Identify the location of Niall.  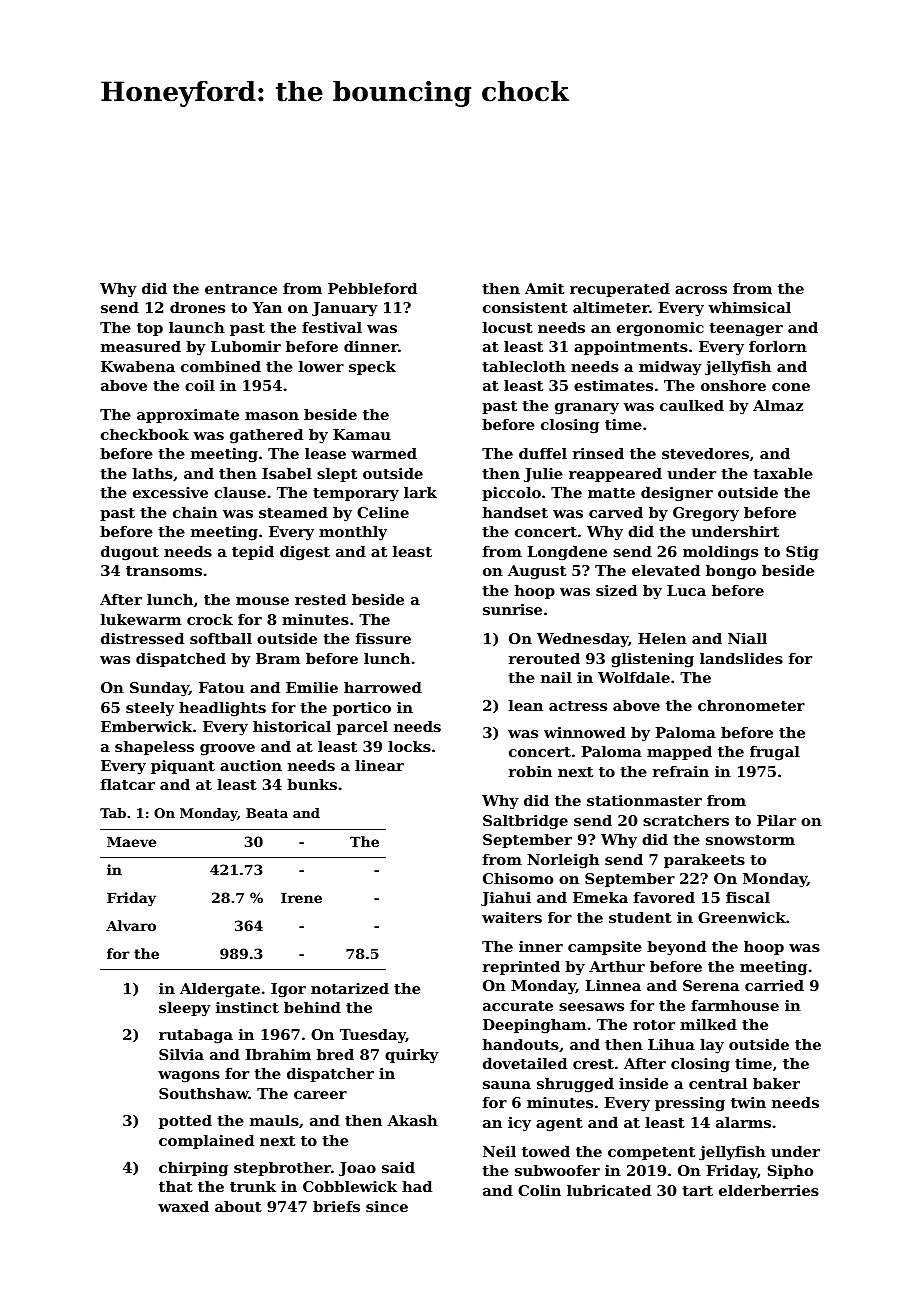
(747, 638).
